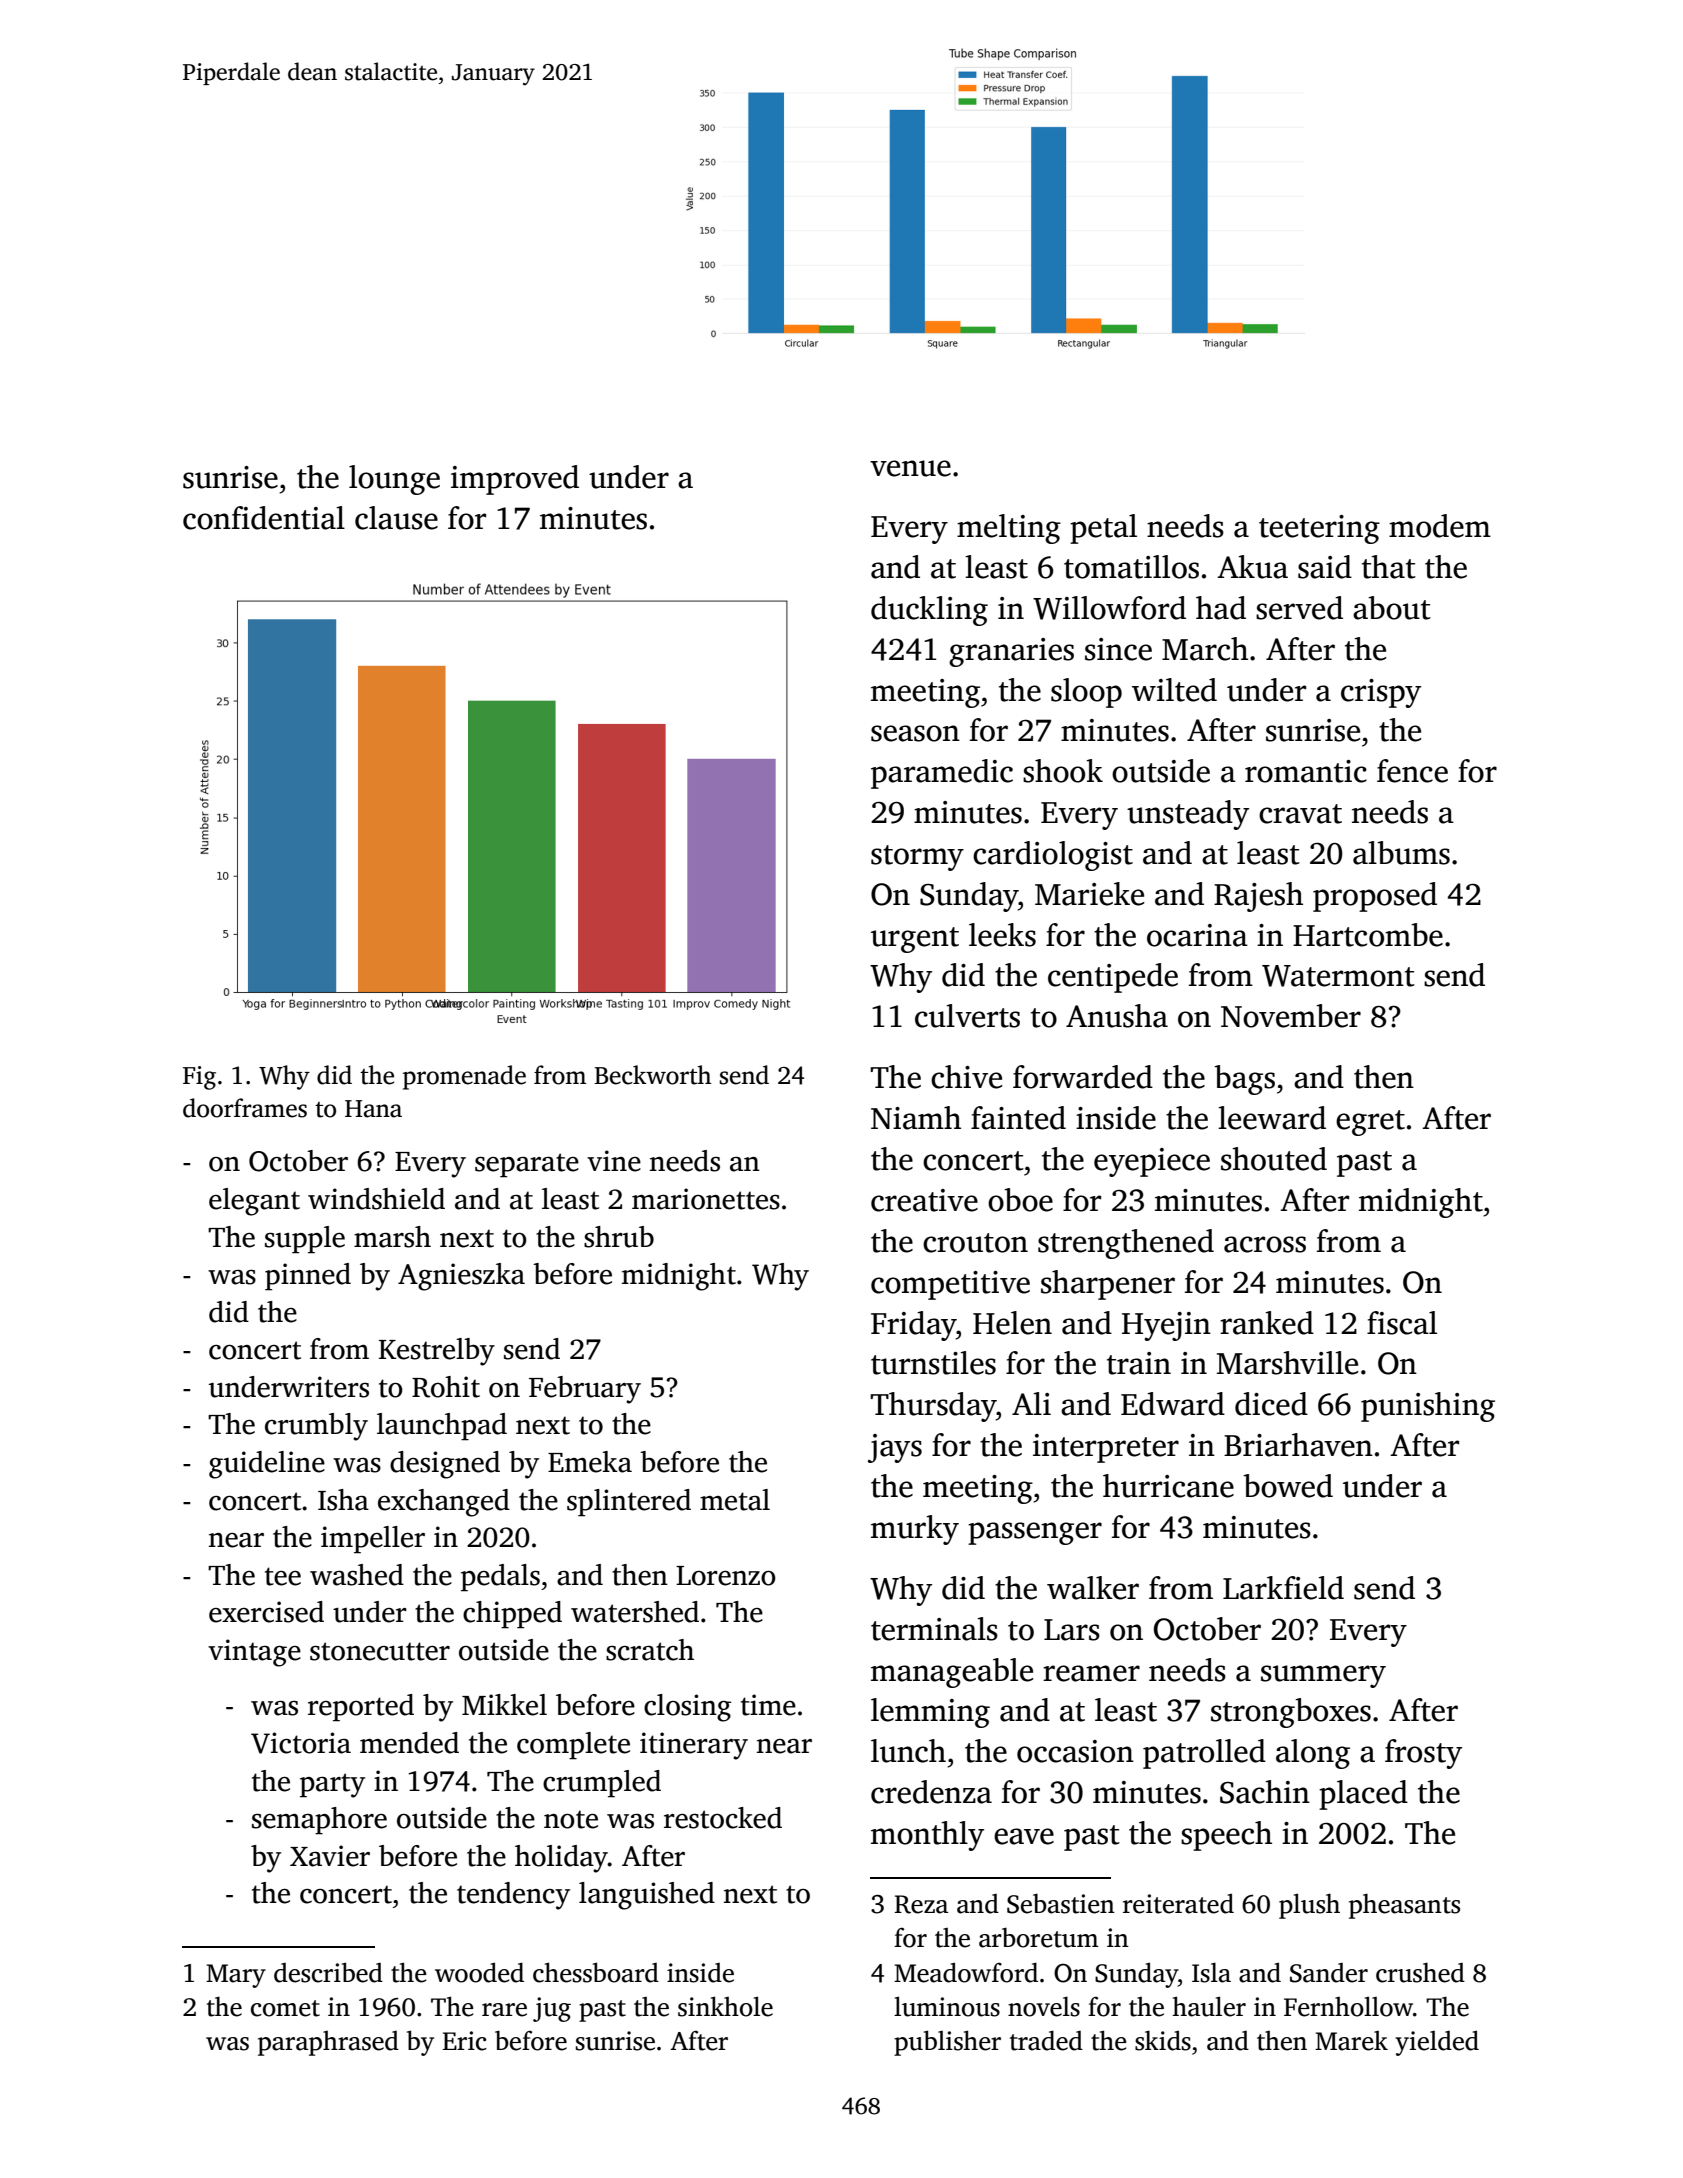  What do you see at coordinates (910, 468) in the page?
I see `venue` at bounding box center [910, 468].
